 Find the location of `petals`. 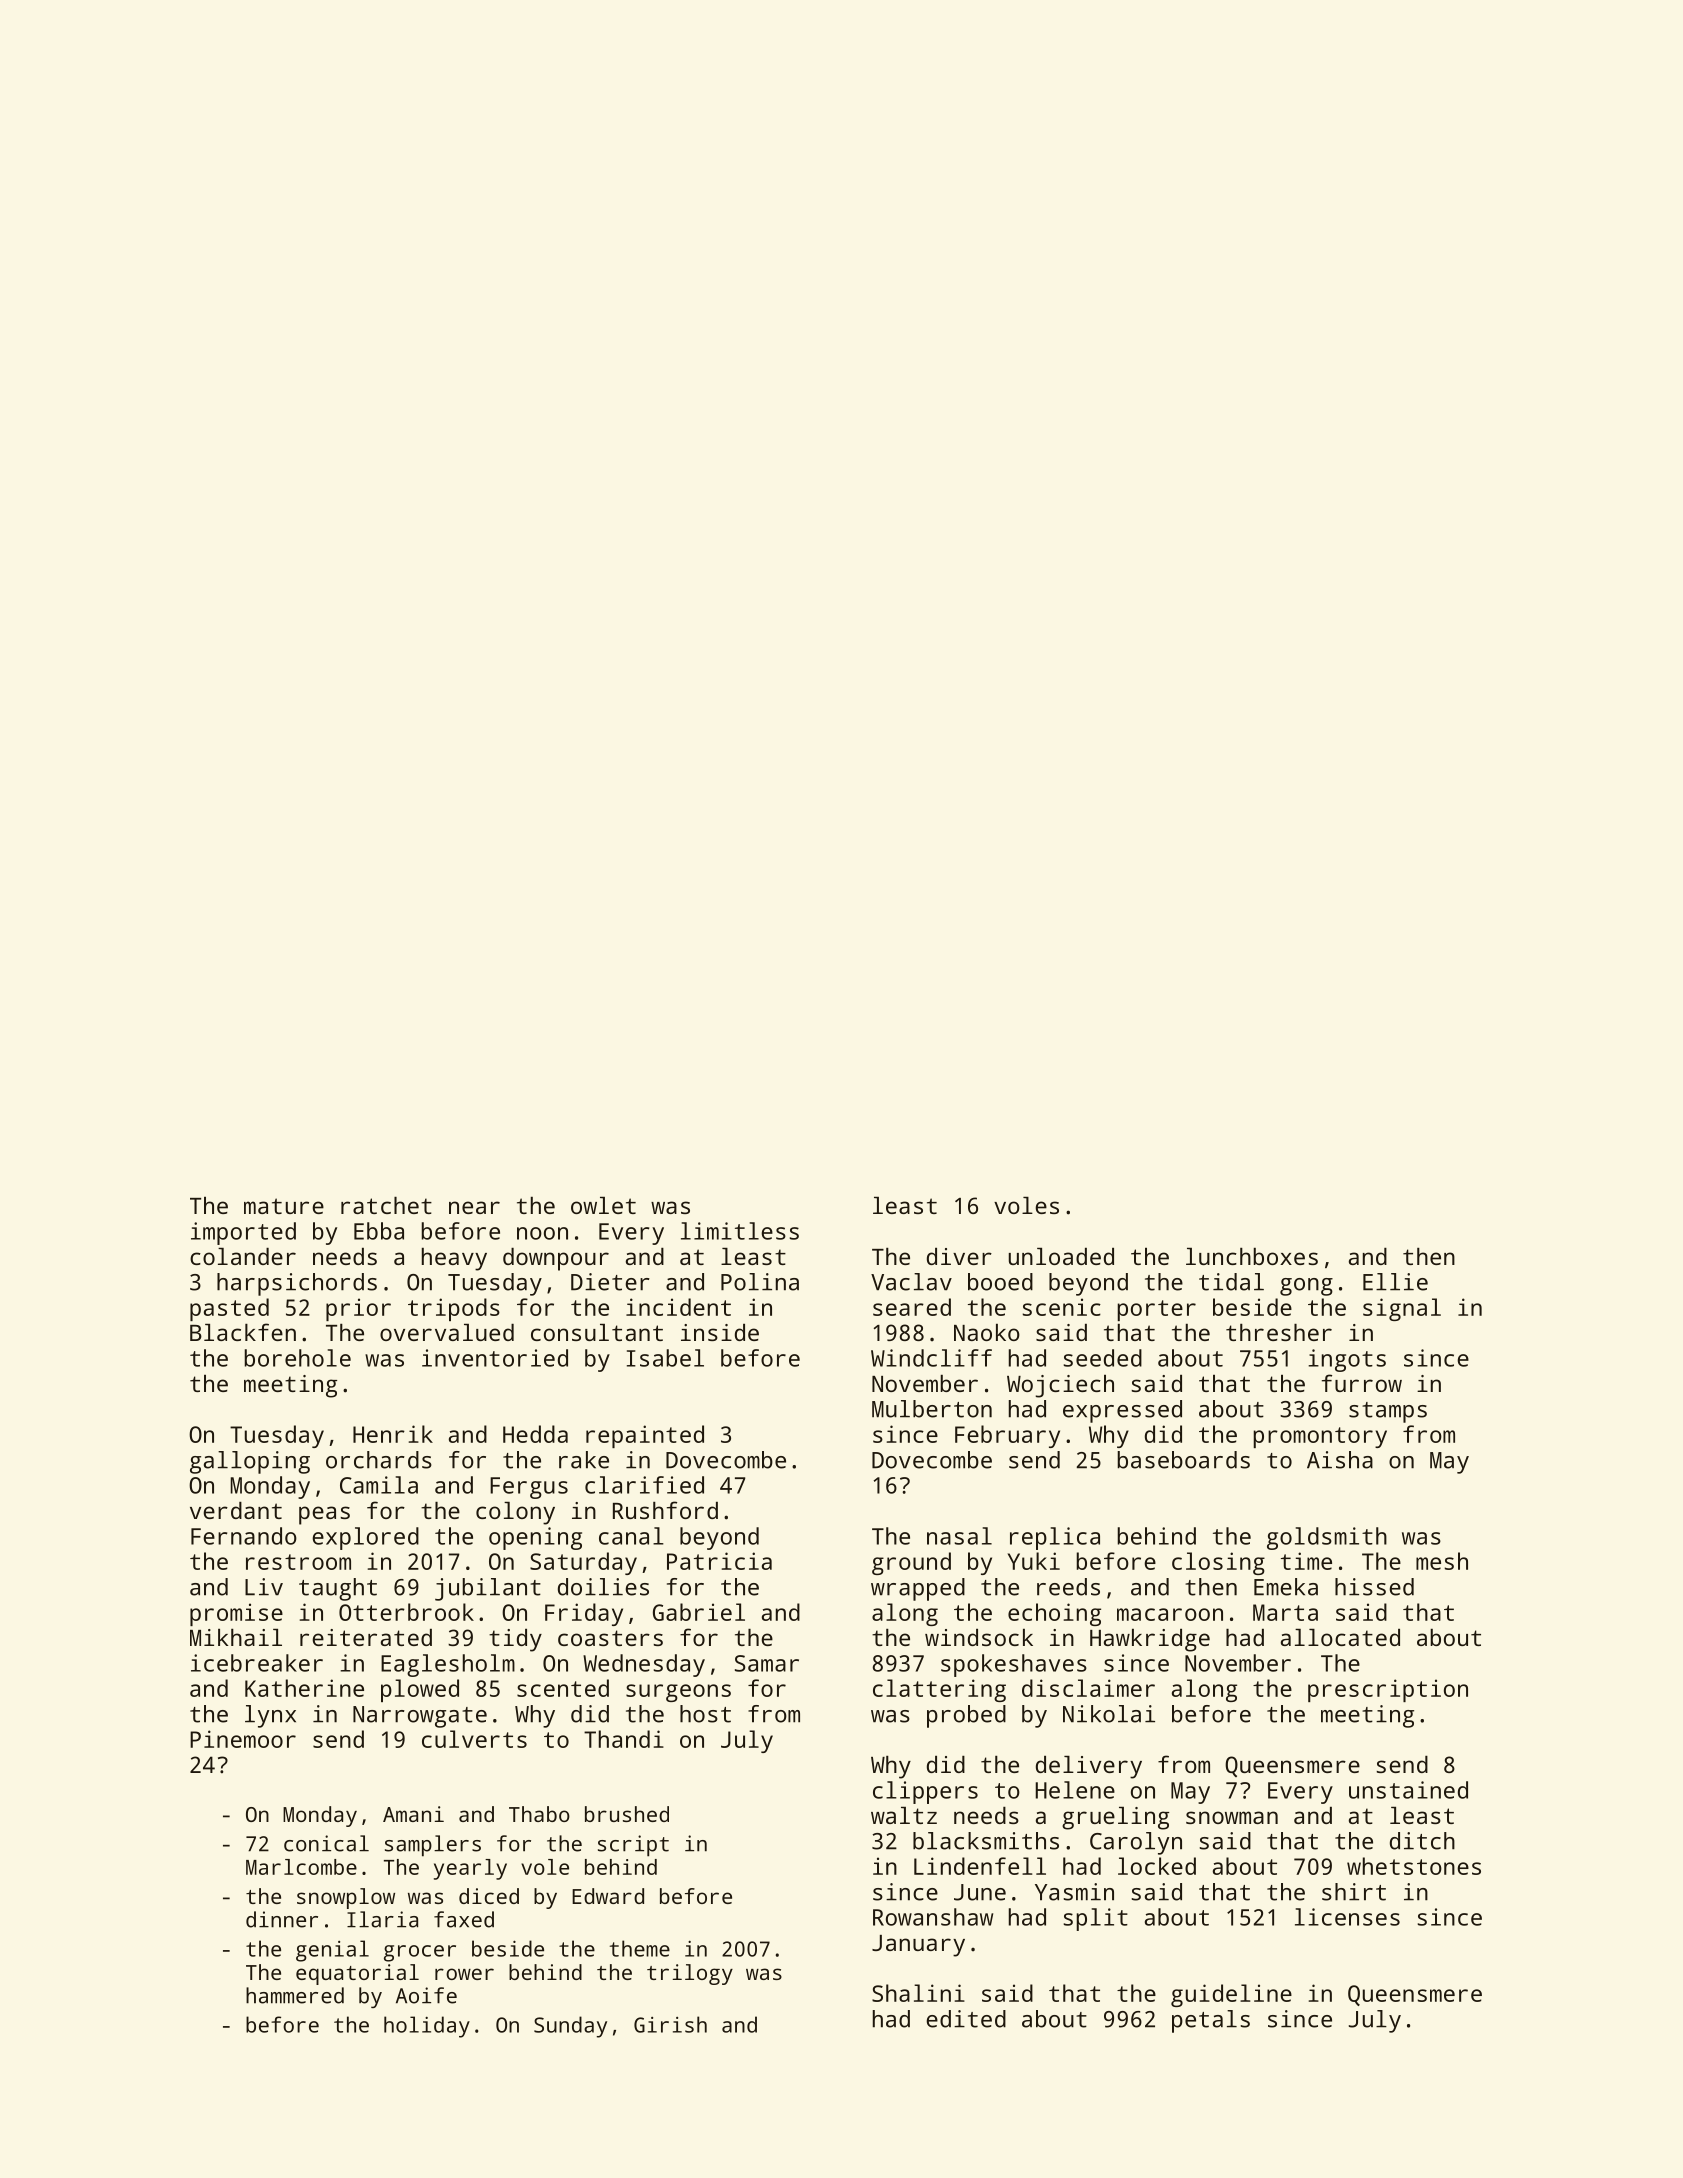

petals is located at coordinates (1211, 2021).
